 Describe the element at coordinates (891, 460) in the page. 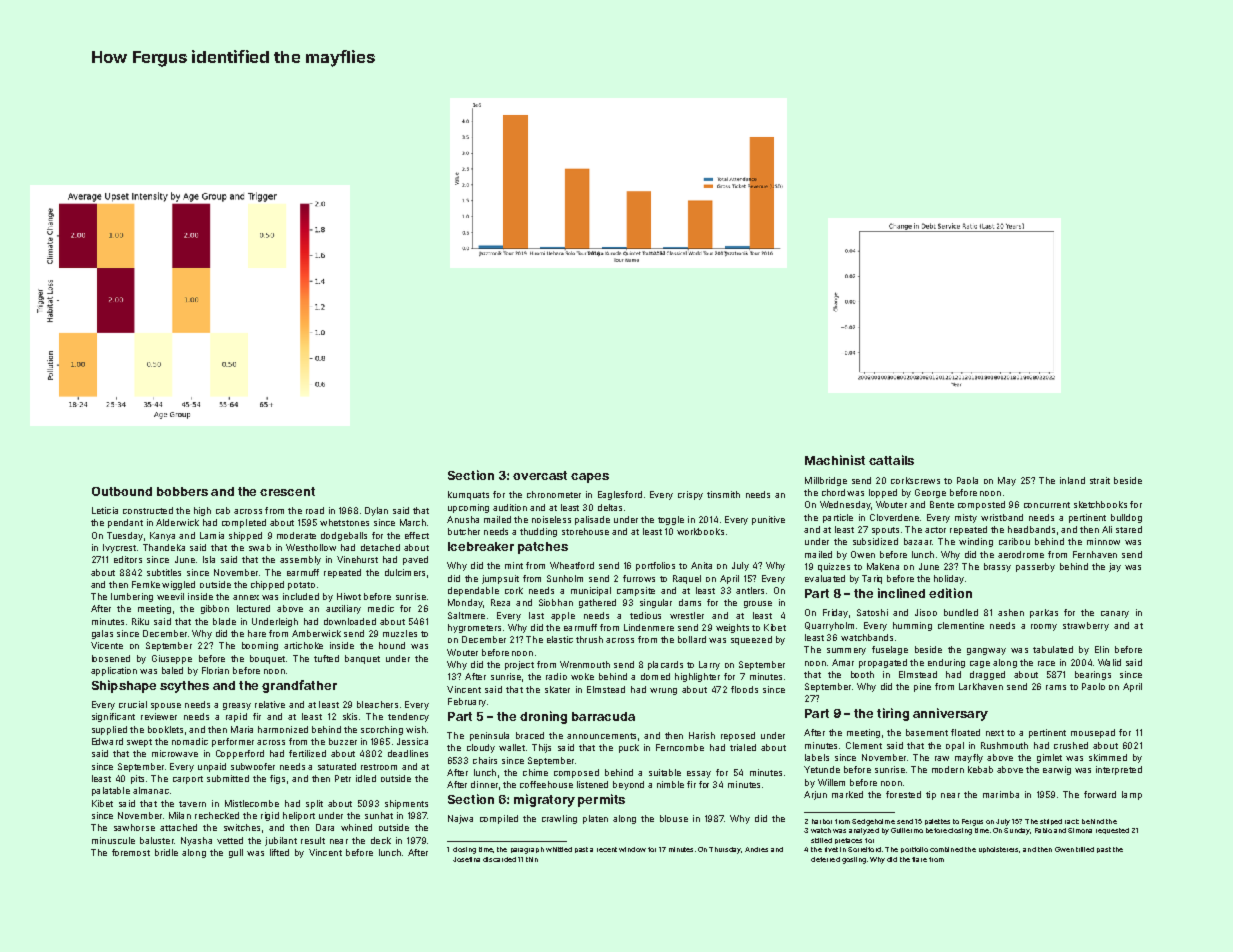

I see `cattails` at that location.
